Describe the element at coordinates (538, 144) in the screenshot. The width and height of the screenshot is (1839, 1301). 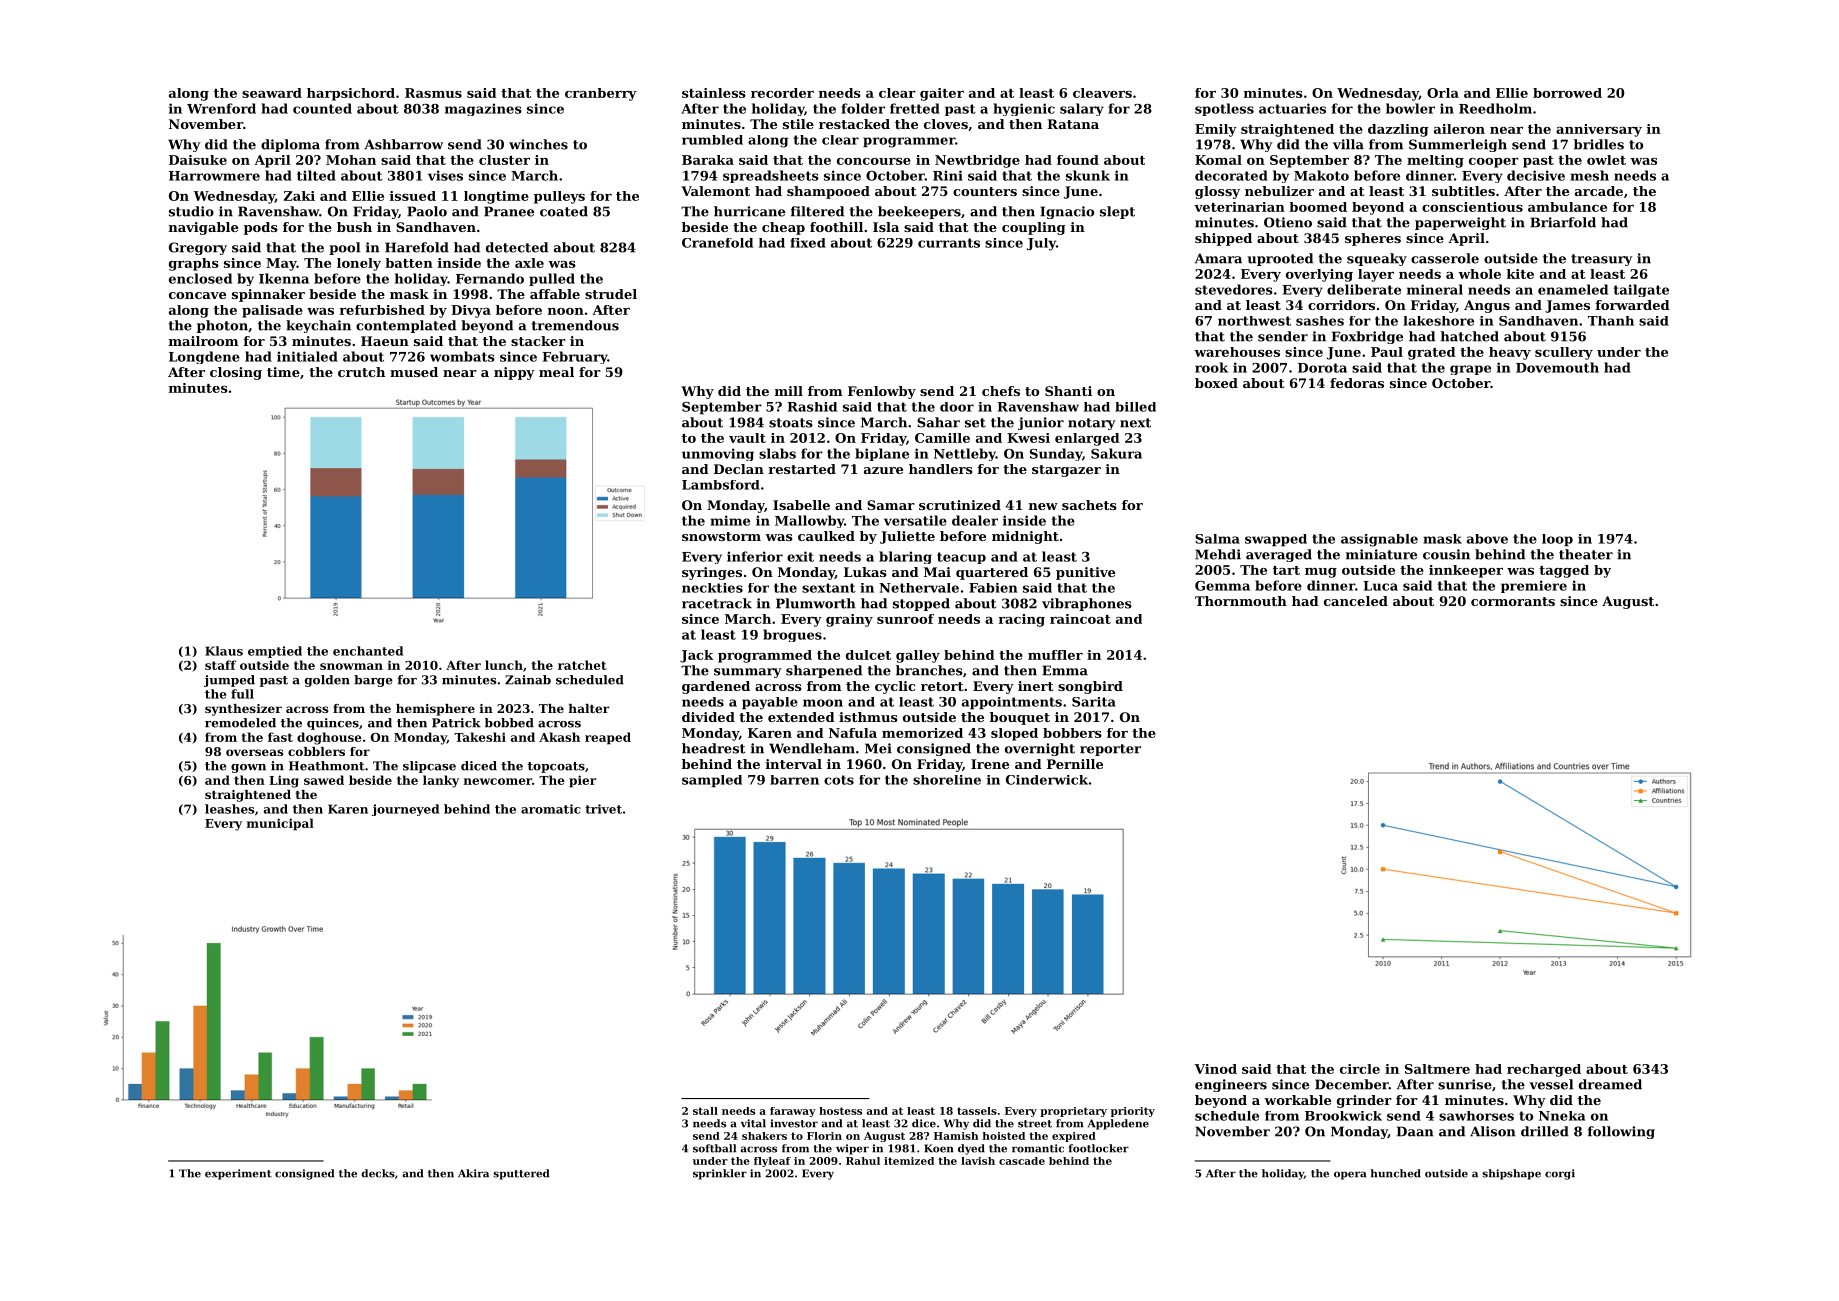
I see `winches` at that location.
